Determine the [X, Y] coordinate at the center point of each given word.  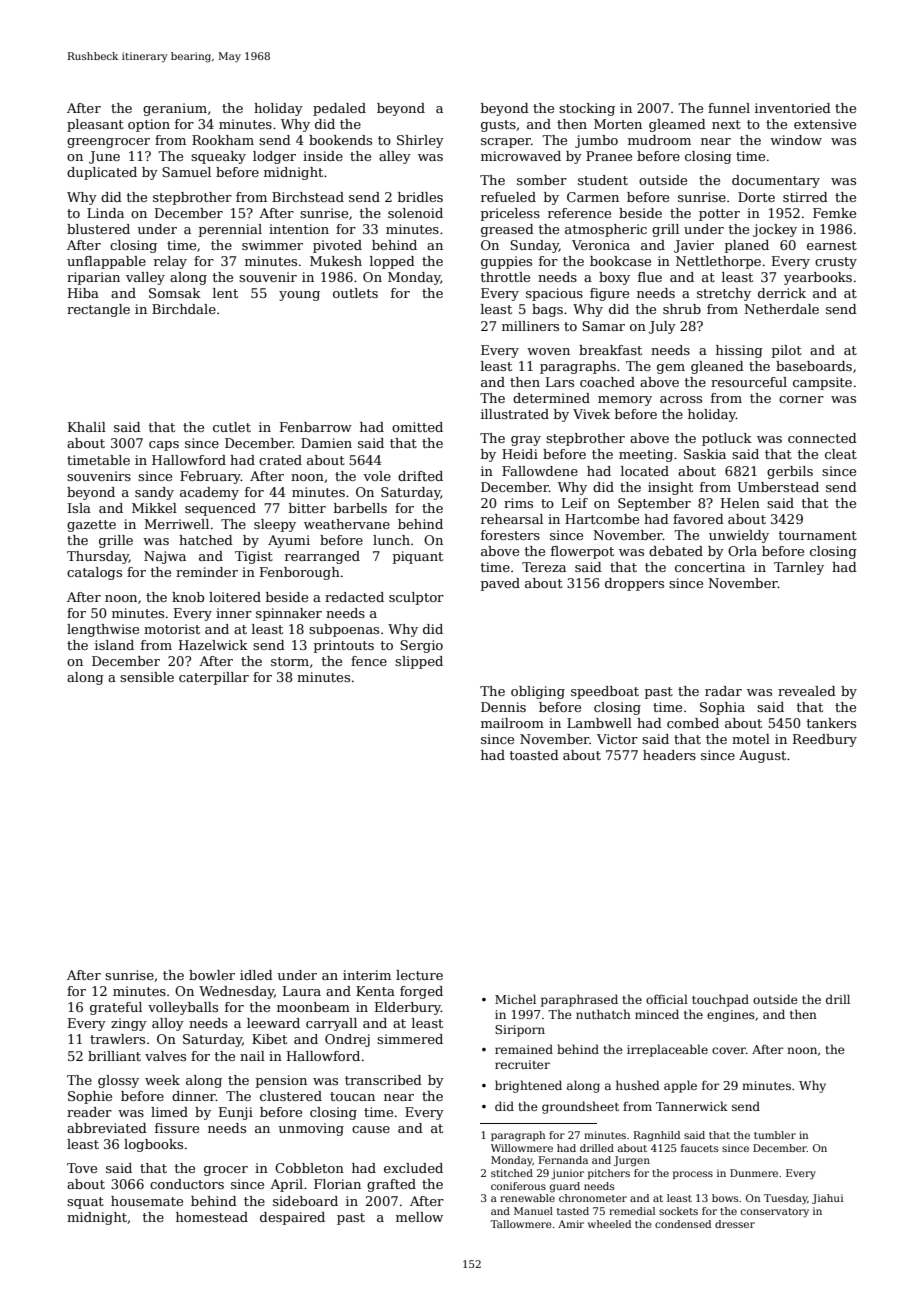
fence [369, 661]
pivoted [337, 246]
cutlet [232, 427]
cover [729, 1050]
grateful [116, 1008]
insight [670, 488]
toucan [352, 1096]
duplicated [102, 173]
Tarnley [799, 568]
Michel [515, 999]
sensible [147, 677]
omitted [417, 427]
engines [731, 1016]
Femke [834, 213]
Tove [82, 1168]
